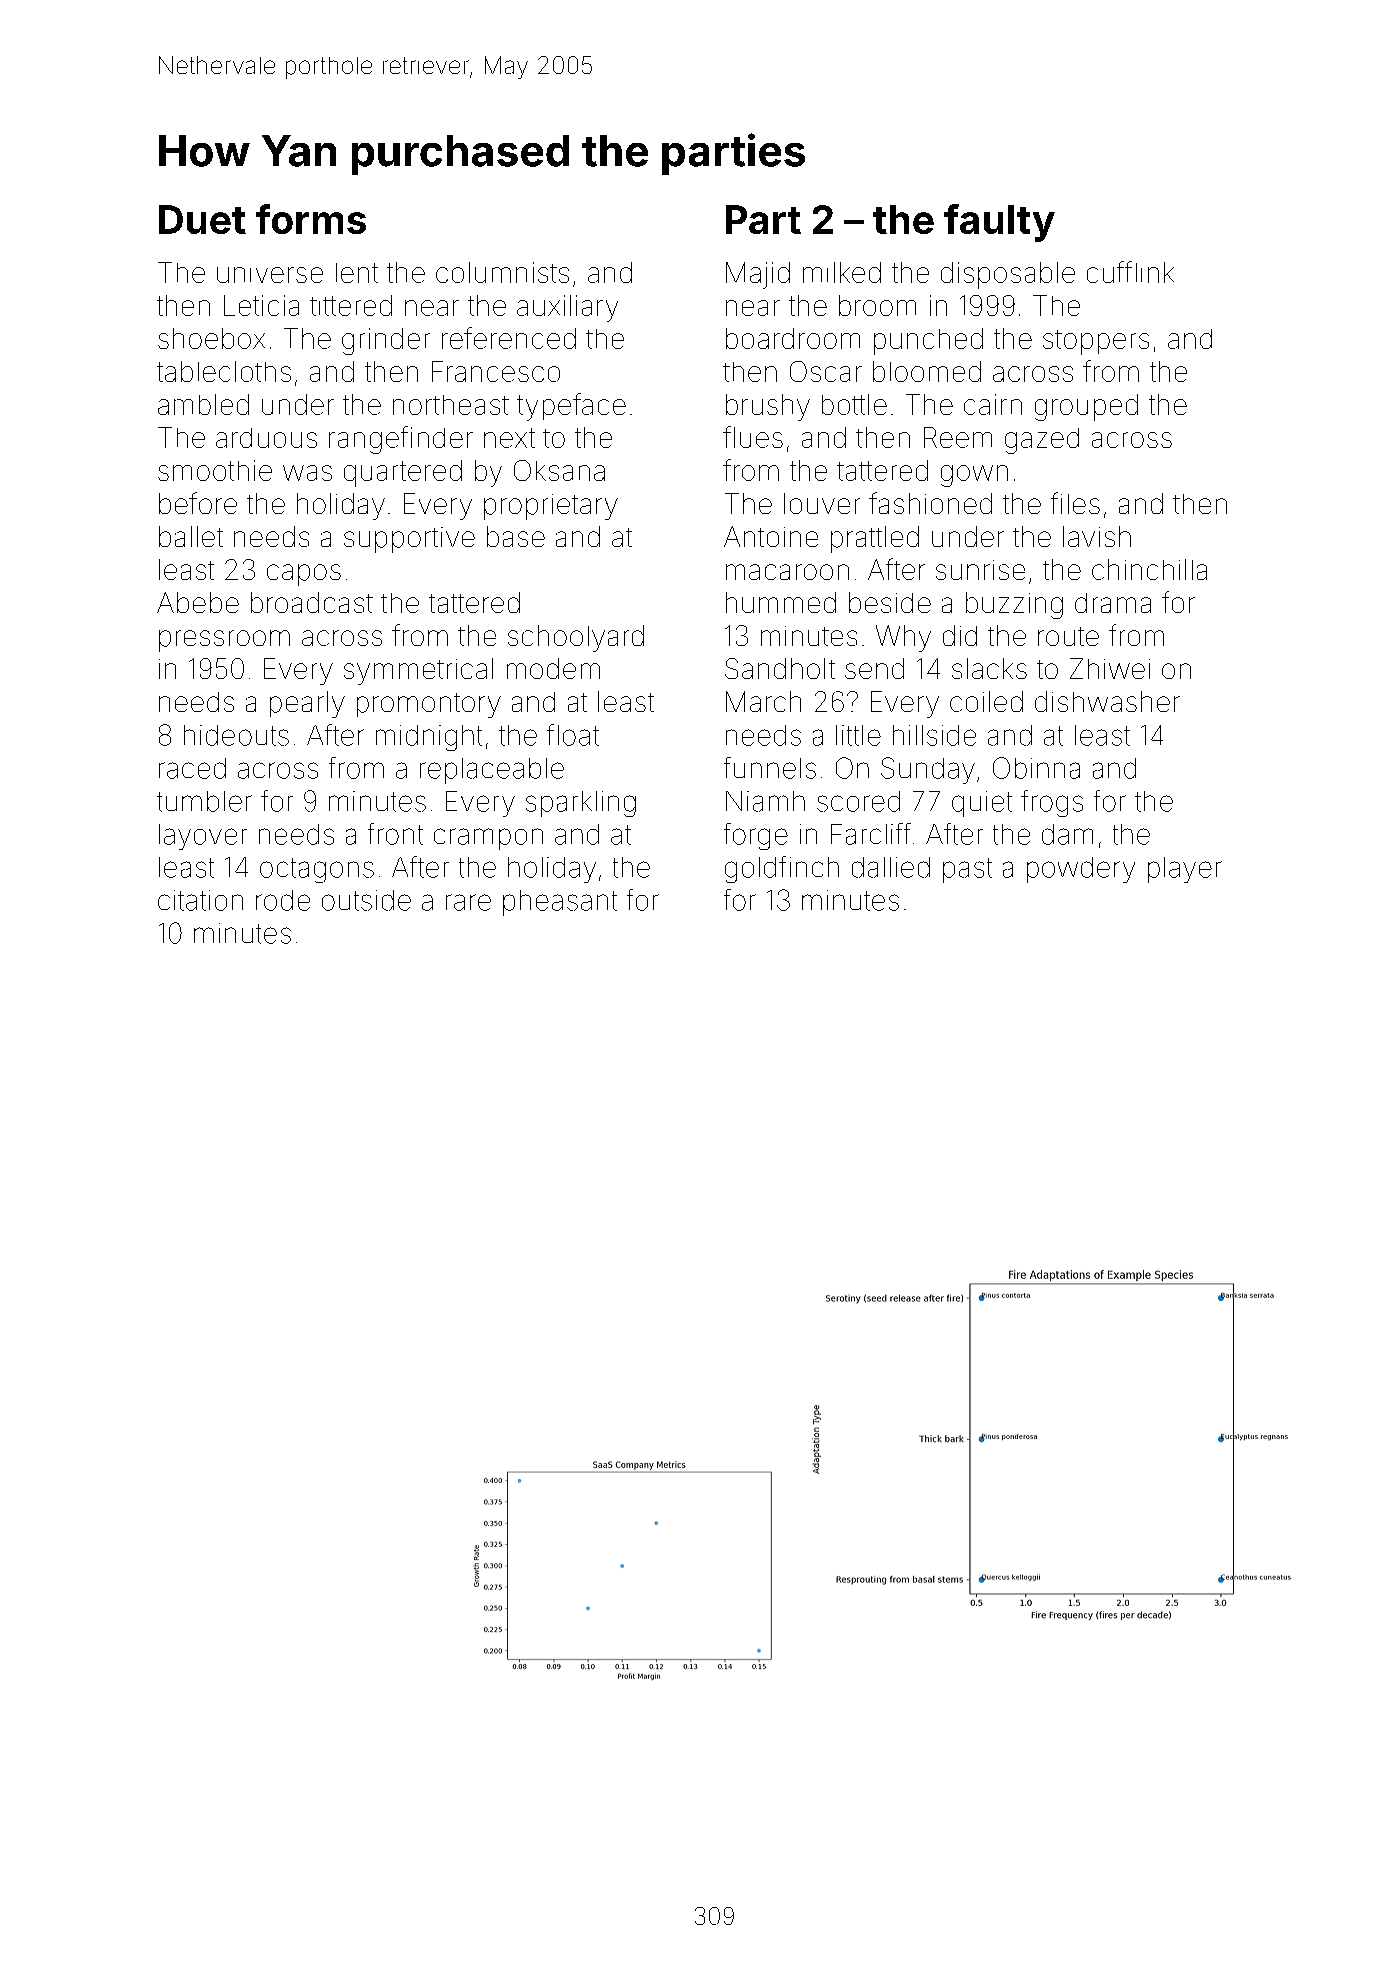  I want to click on citation, so click(200, 900).
